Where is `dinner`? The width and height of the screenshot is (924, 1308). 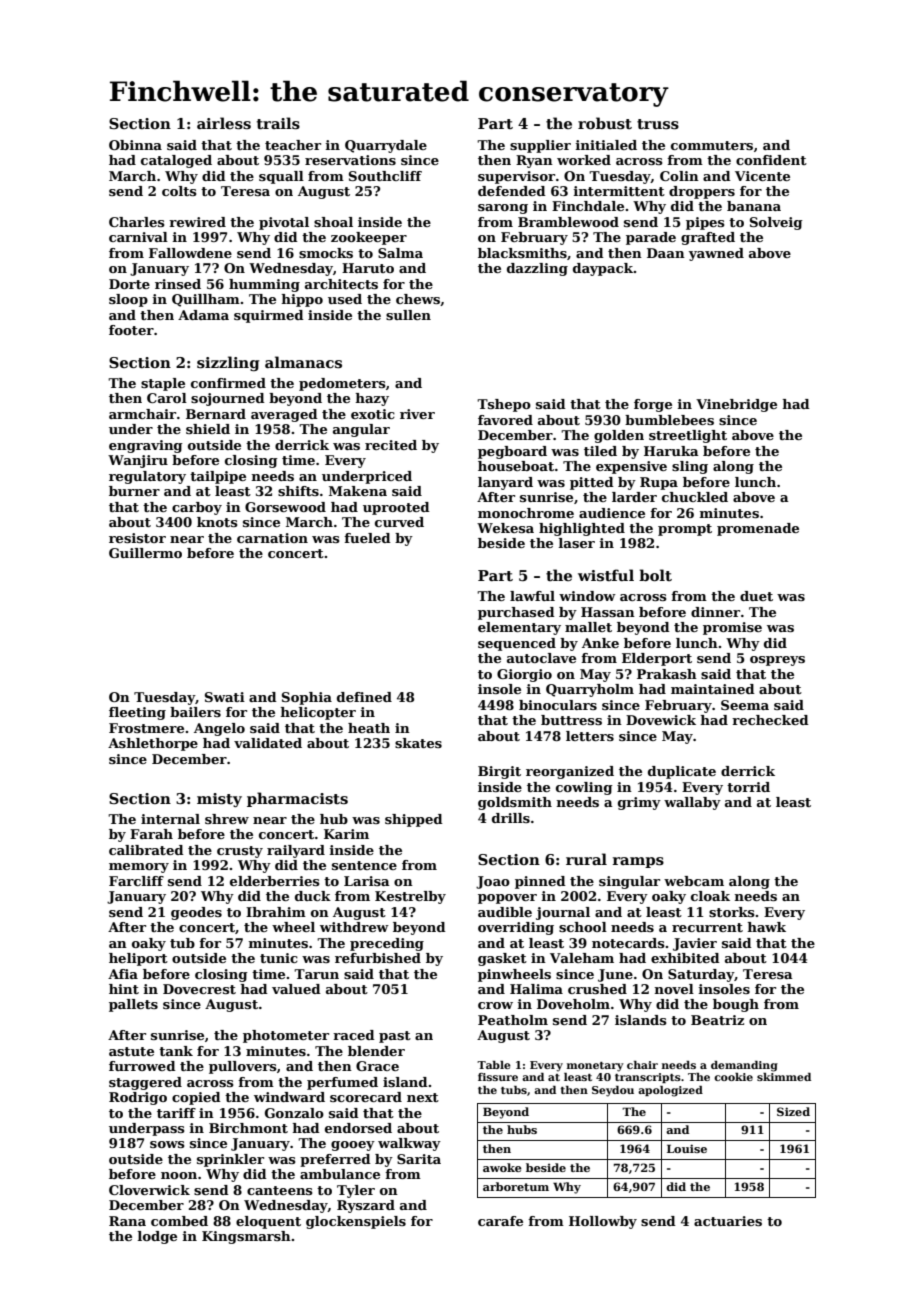
dinner is located at coordinates (715, 612).
